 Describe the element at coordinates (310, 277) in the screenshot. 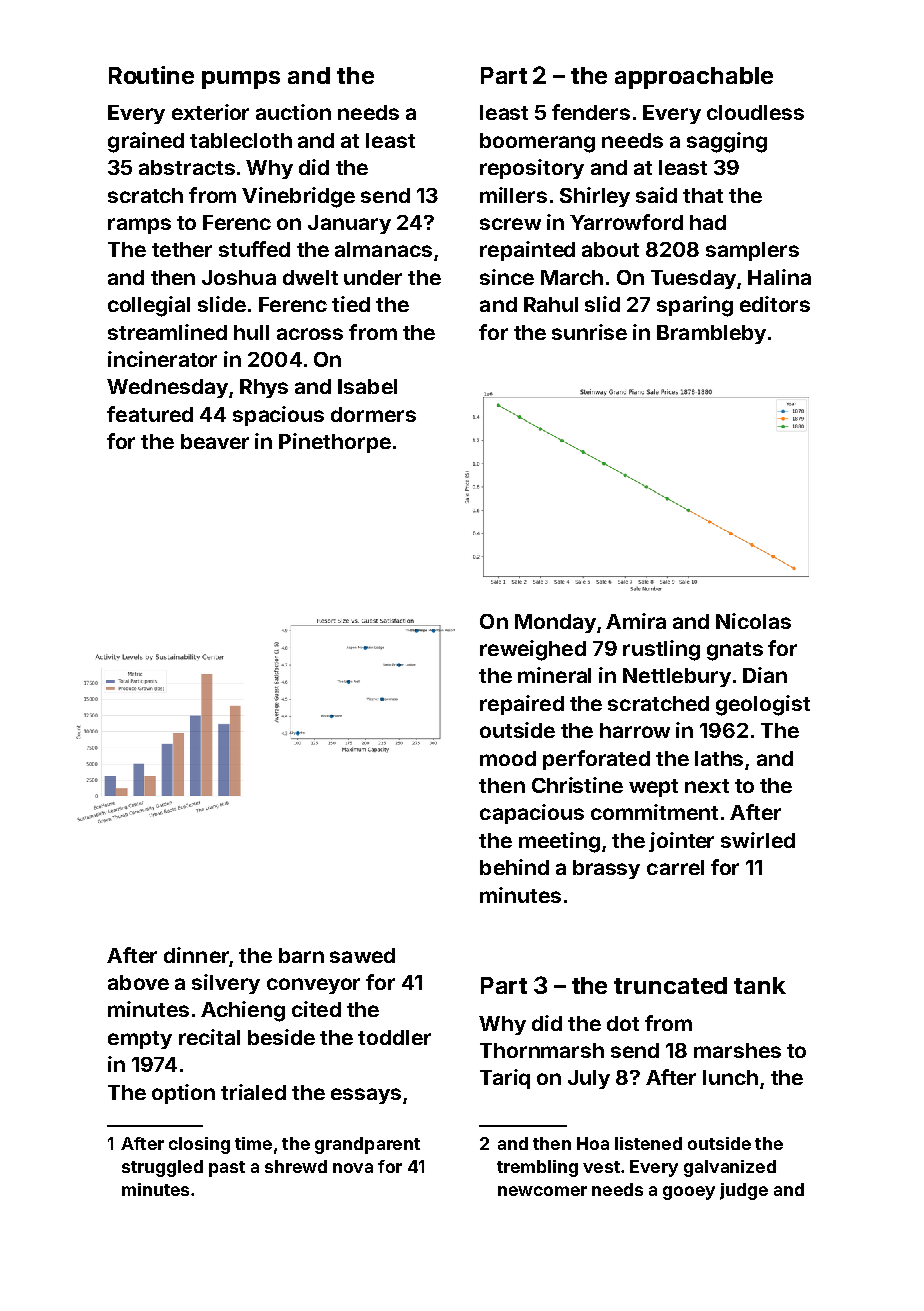

I see `dwelt` at that location.
